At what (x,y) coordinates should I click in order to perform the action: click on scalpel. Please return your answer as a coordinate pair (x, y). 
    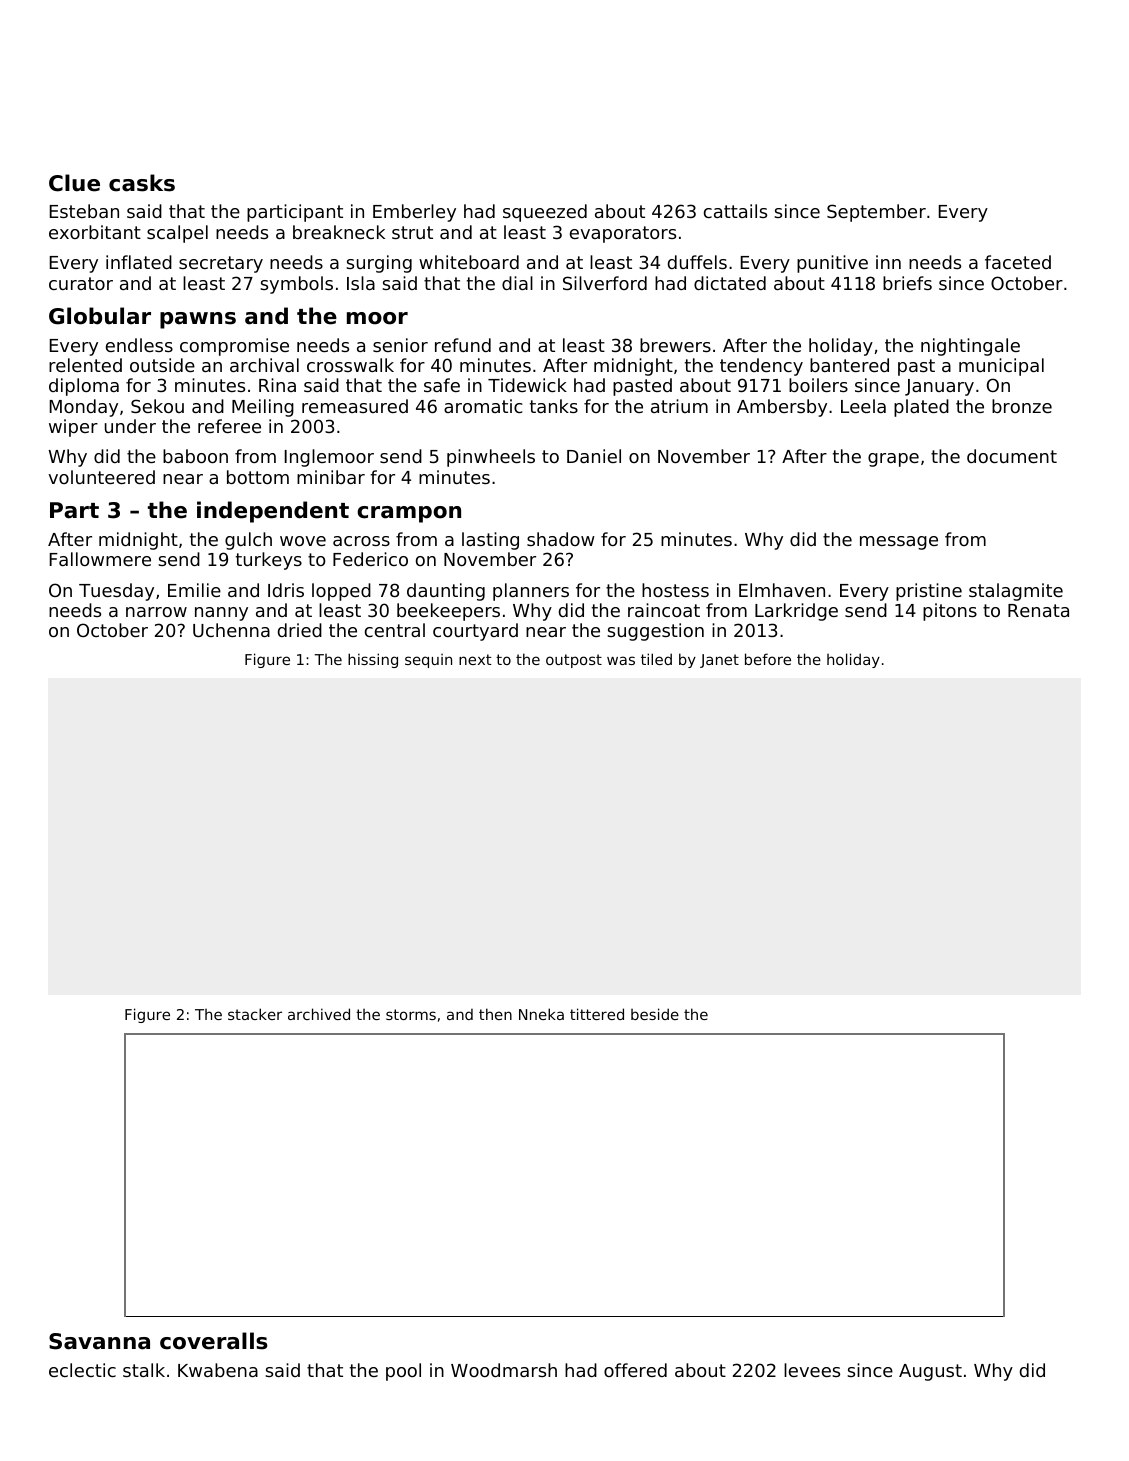
    Looking at the image, I should click on (177, 234).
